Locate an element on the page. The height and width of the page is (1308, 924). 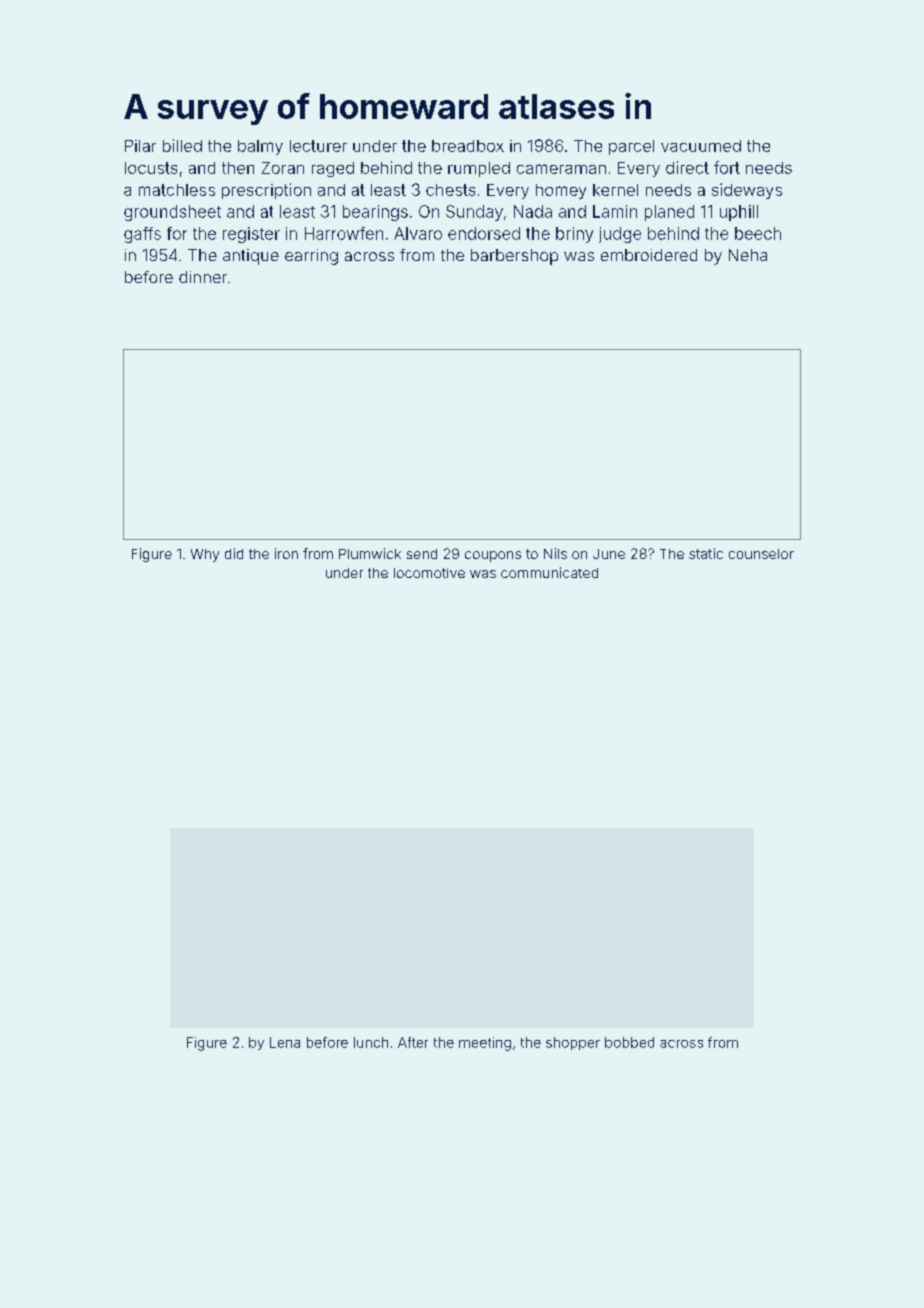
vacuumed is located at coordinates (701, 146).
